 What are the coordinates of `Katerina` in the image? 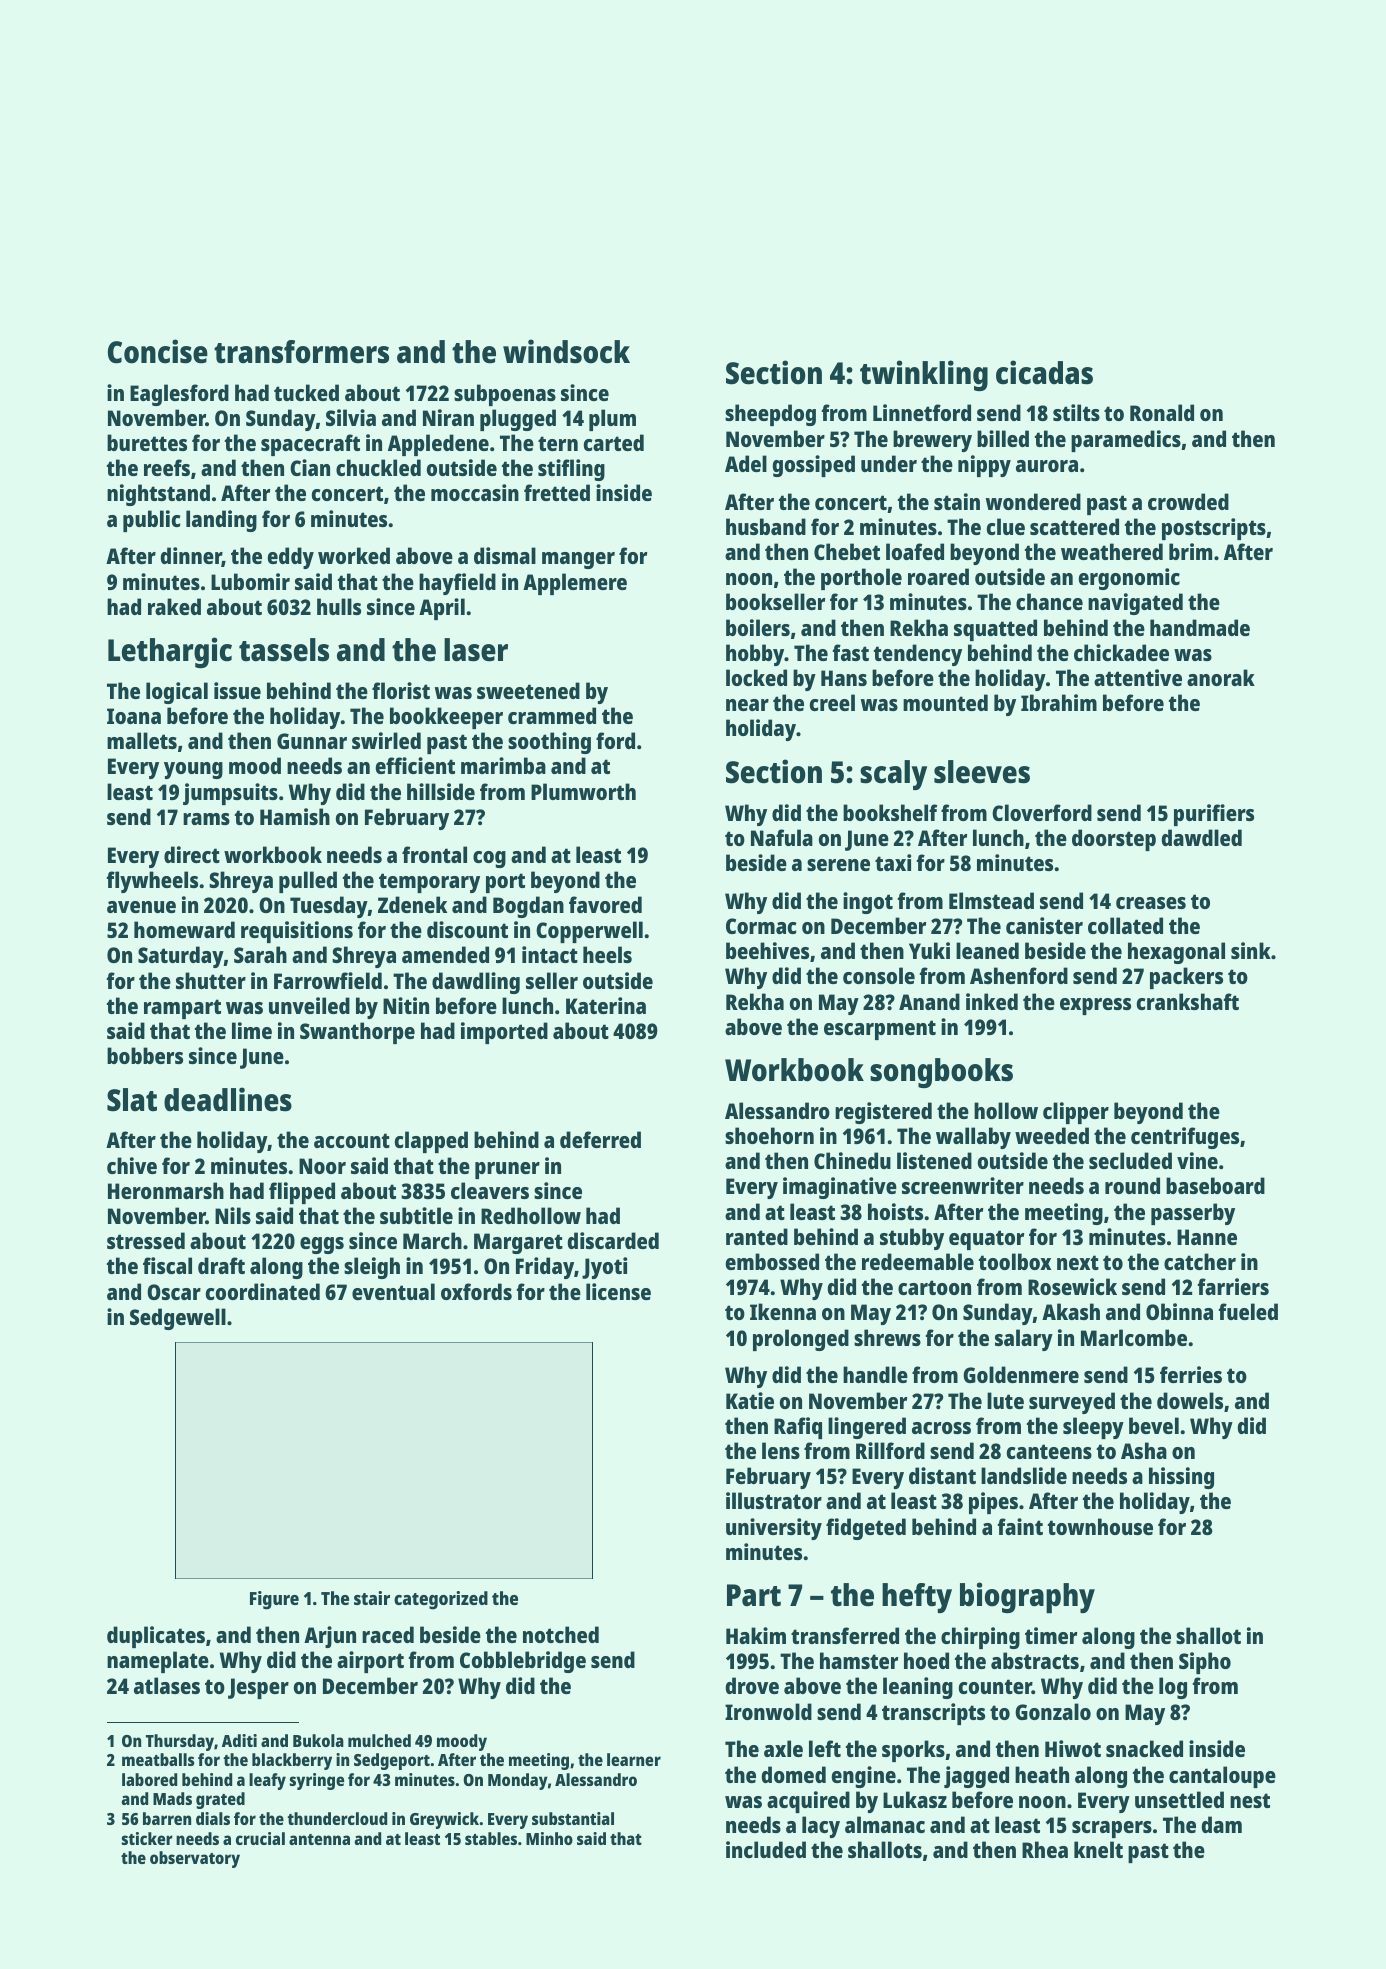 It's located at (606, 1005).
